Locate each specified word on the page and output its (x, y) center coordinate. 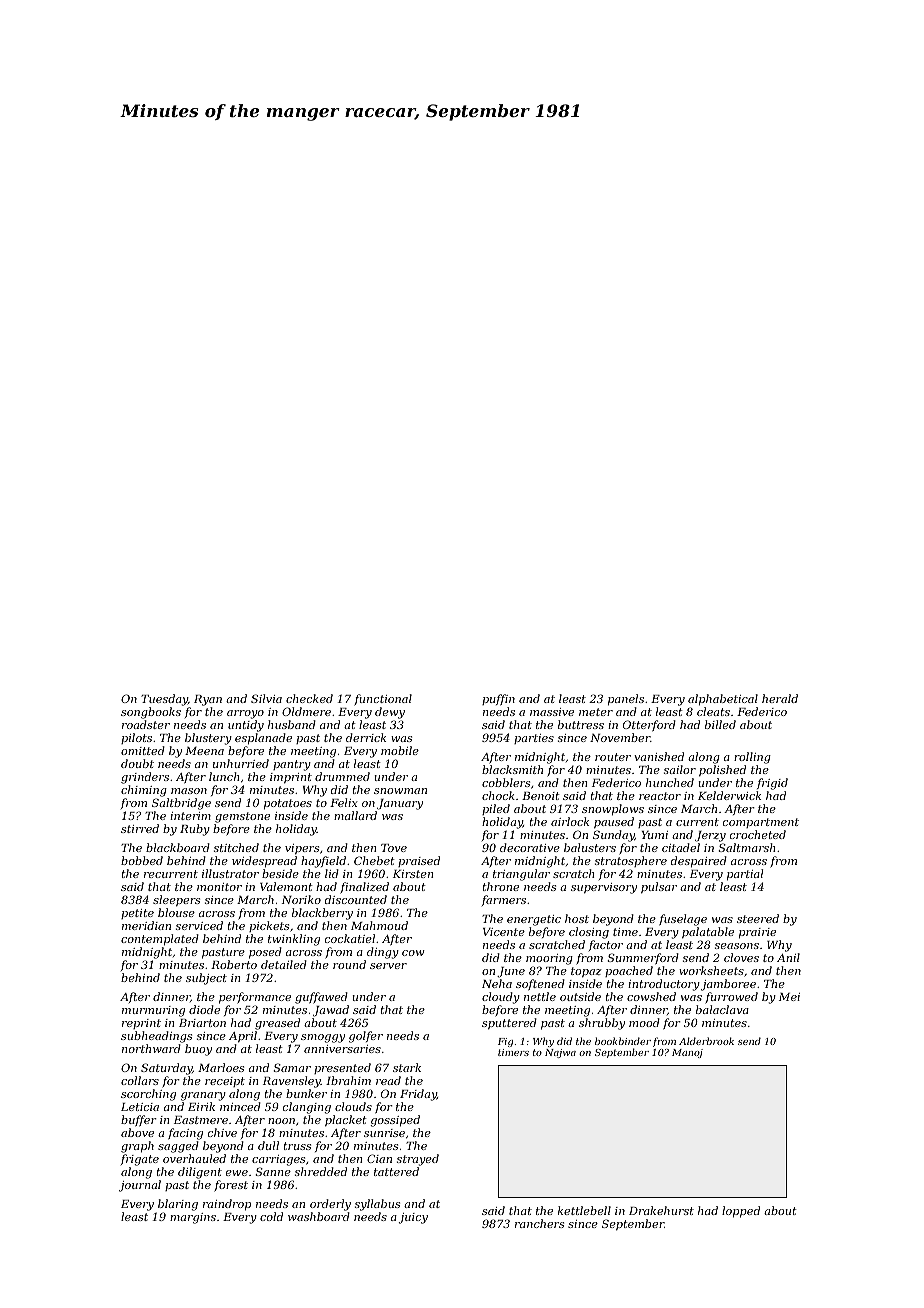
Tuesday (164, 700)
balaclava (722, 1009)
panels (626, 700)
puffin (498, 699)
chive (222, 1132)
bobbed (142, 860)
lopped (741, 1212)
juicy (413, 1218)
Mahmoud (379, 925)
